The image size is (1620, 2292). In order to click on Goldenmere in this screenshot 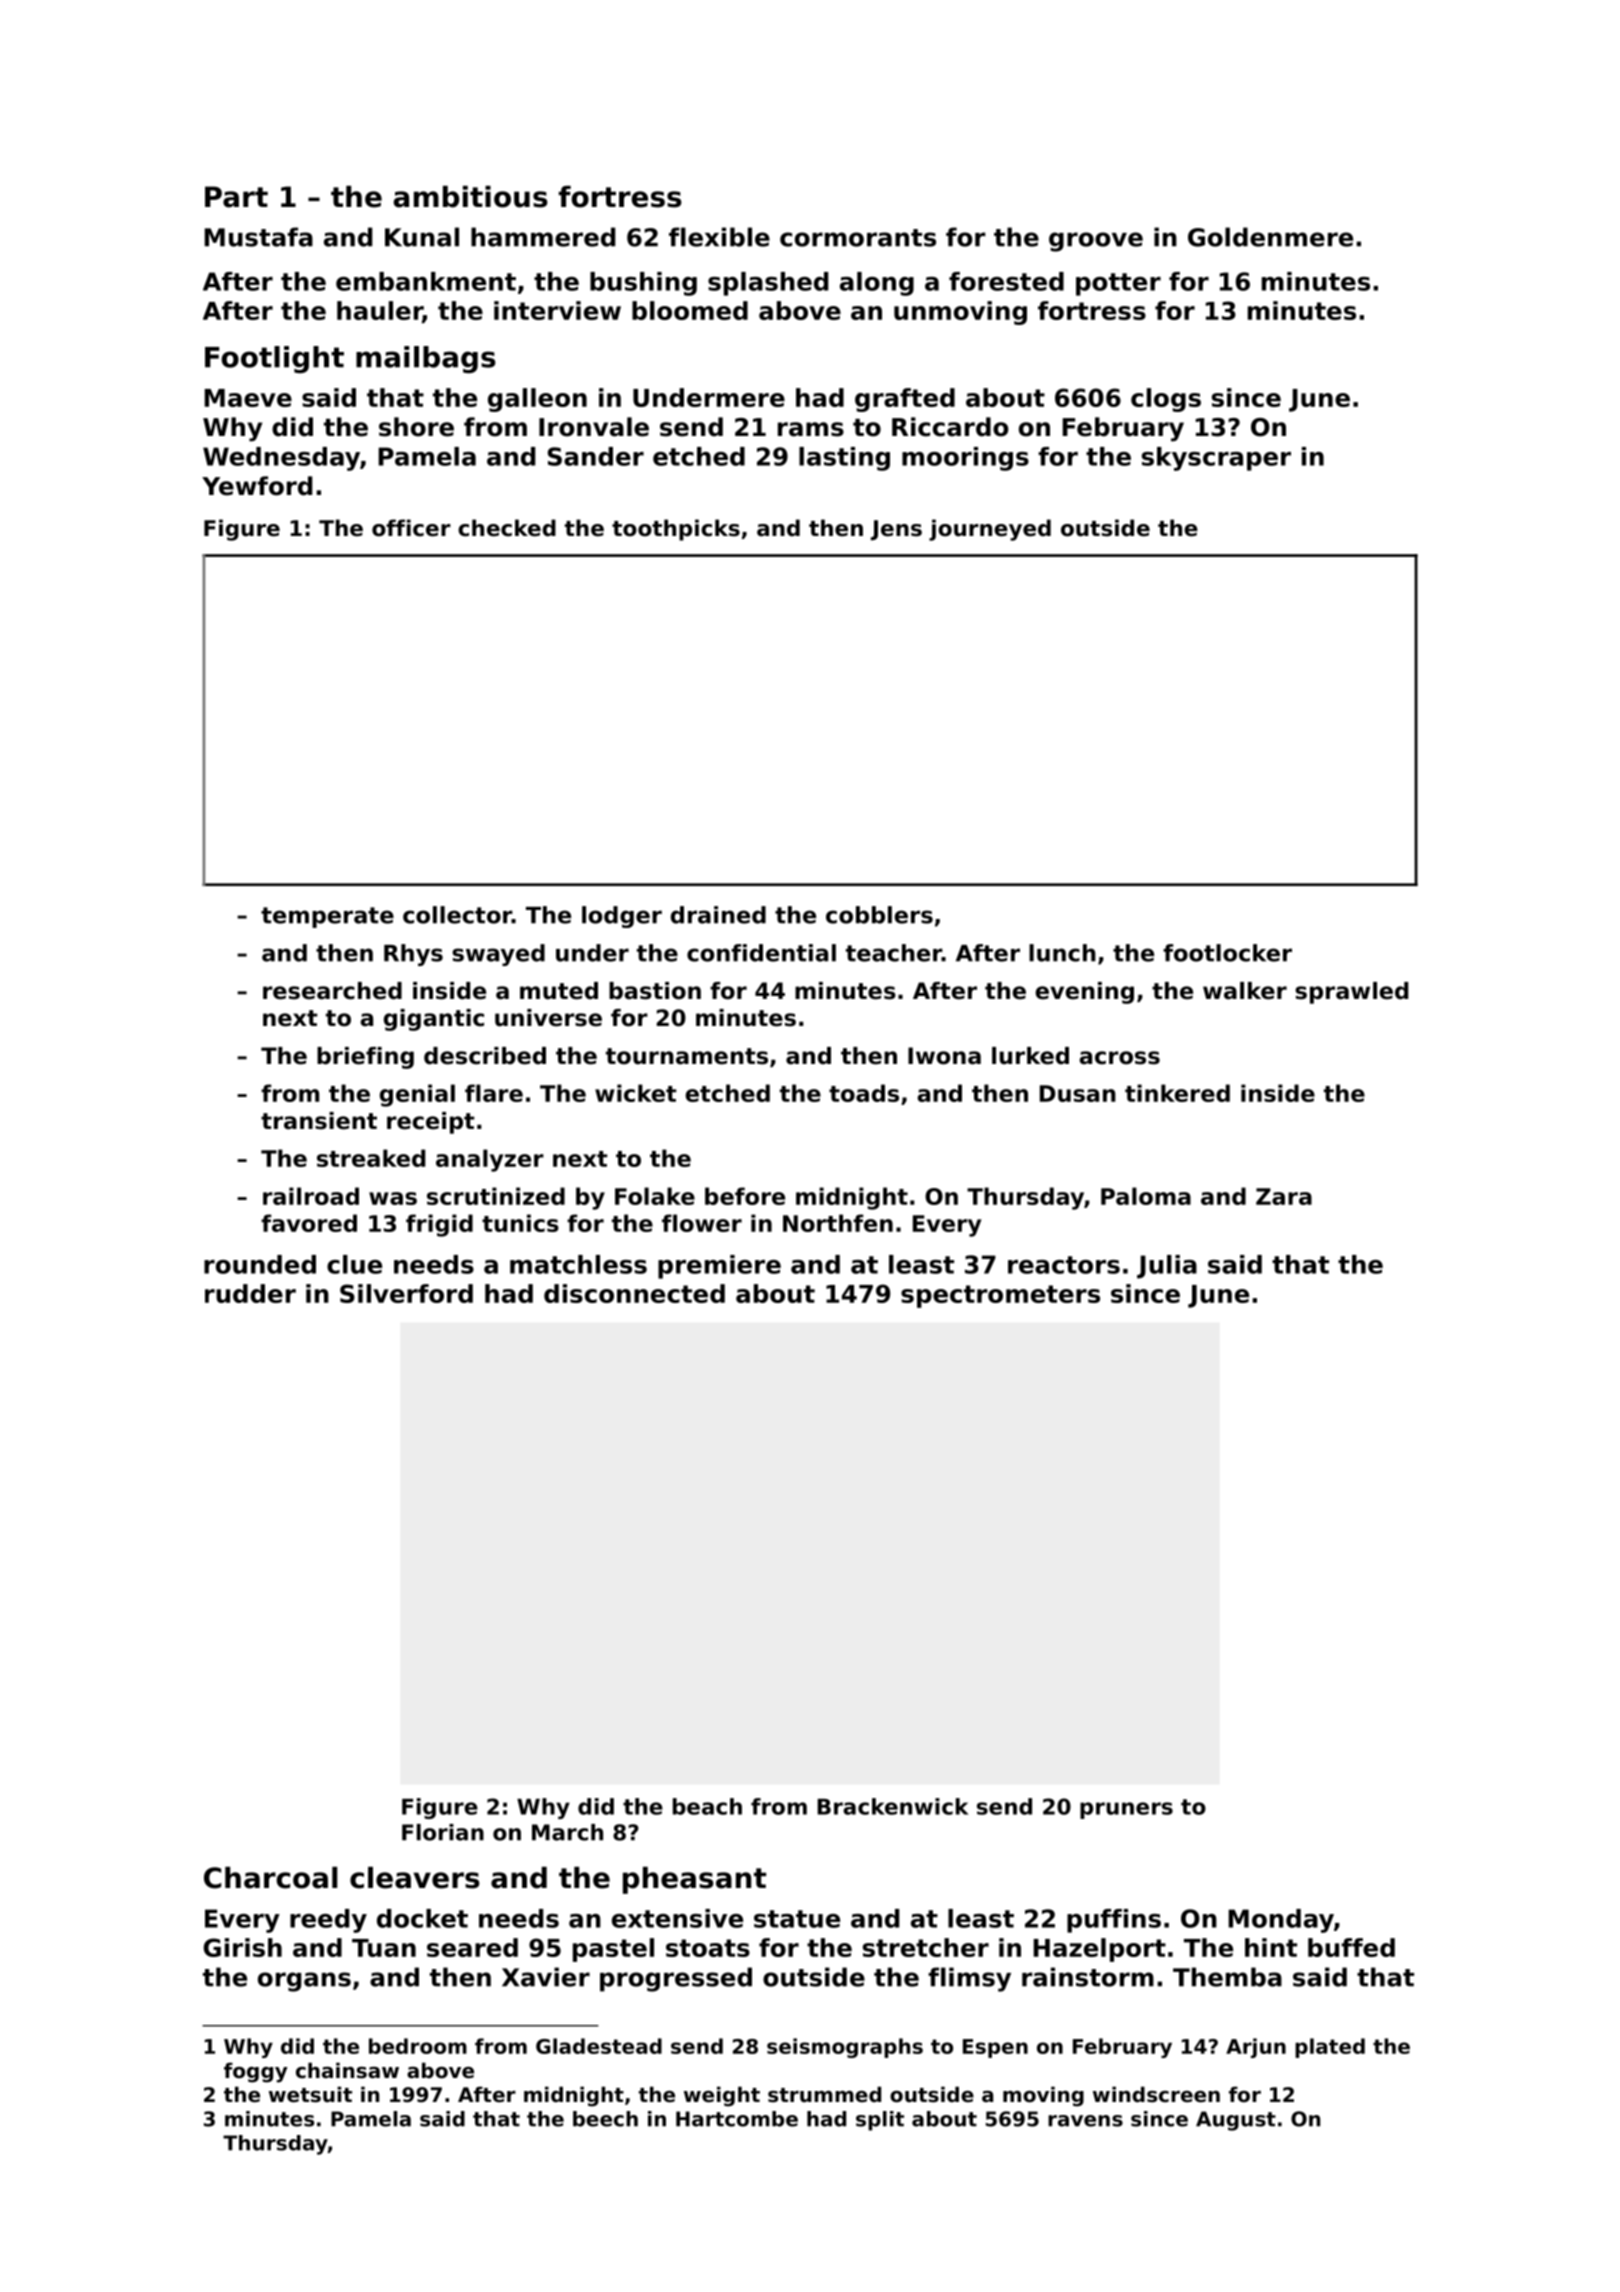, I will do `click(1270, 237)`.
